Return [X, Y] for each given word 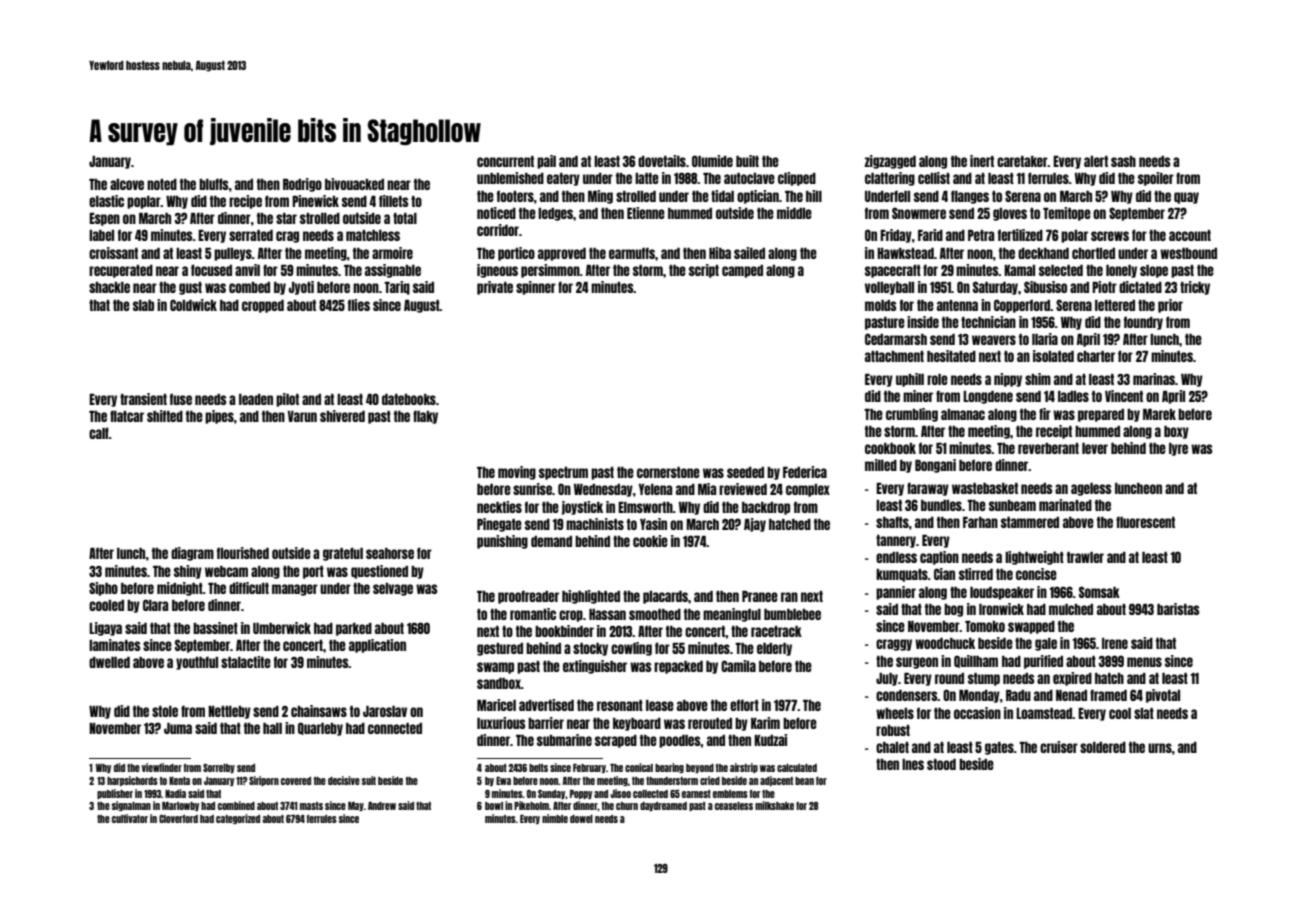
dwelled [109, 662]
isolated [1053, 356]
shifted [165, 416]
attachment [894, 356]
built [747, 161]
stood [941, 764]
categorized [238, 819]
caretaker [1022, 161]
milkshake [774, 805]
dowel [581, 819]
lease [660, 705]
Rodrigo [302, 185]
